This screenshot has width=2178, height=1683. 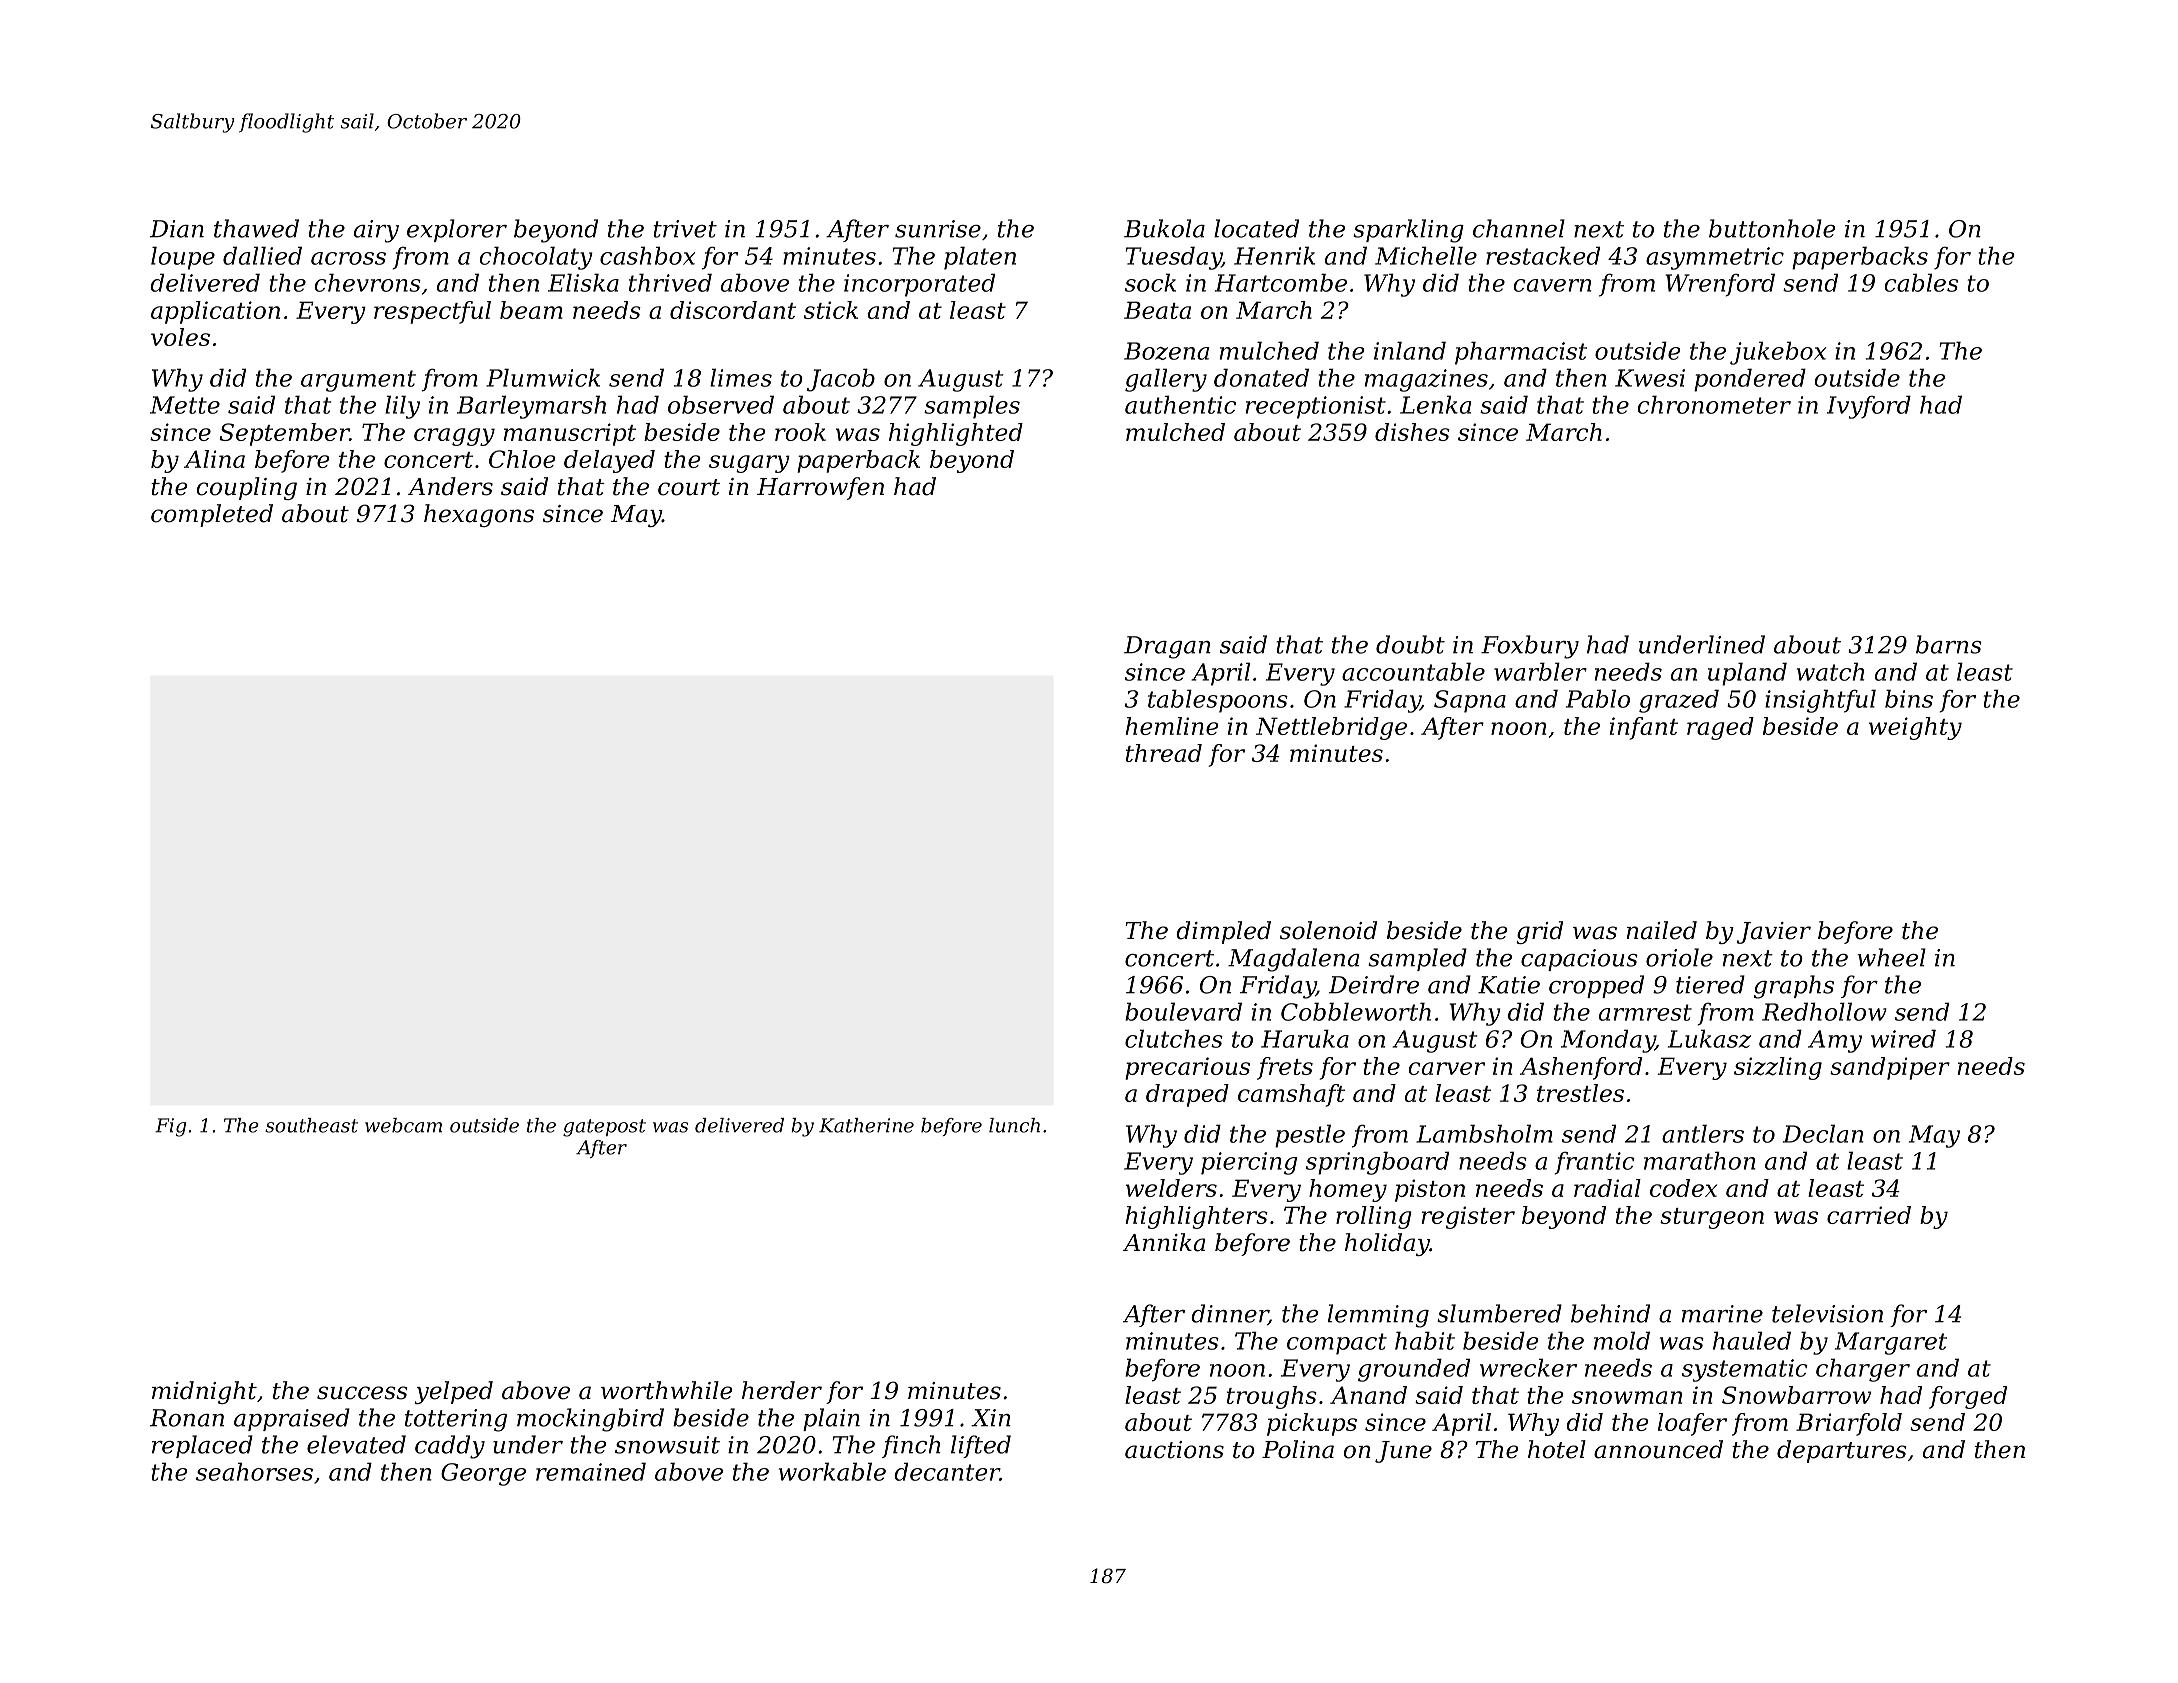 What do you see at coordinates (1183, 1011) in the screenshot?
I see `boulevard` at bounding box center [1183, 1011].
